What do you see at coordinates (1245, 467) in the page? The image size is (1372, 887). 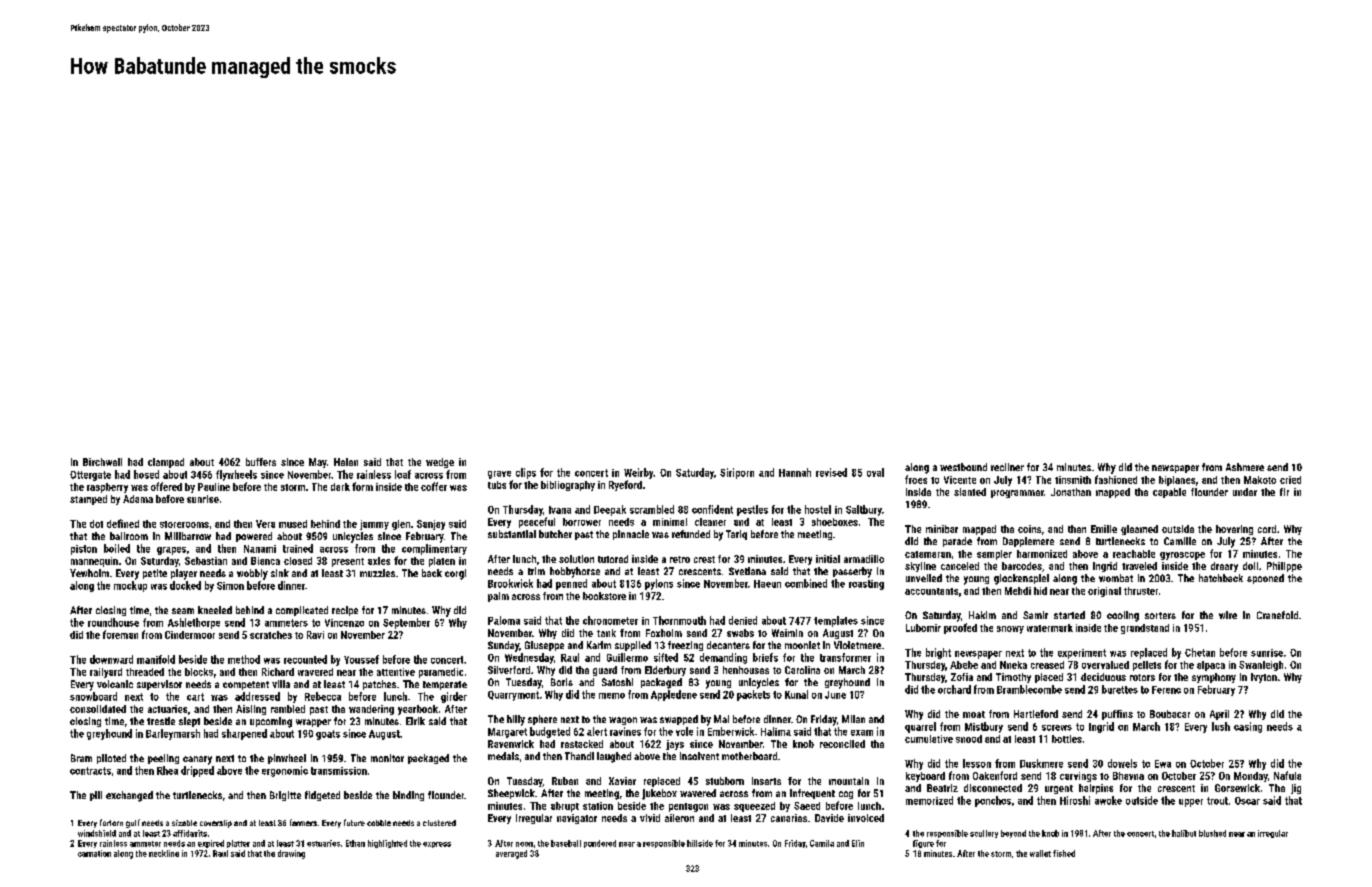 I see `Ashmere` at bounding box center [1245, 467].
